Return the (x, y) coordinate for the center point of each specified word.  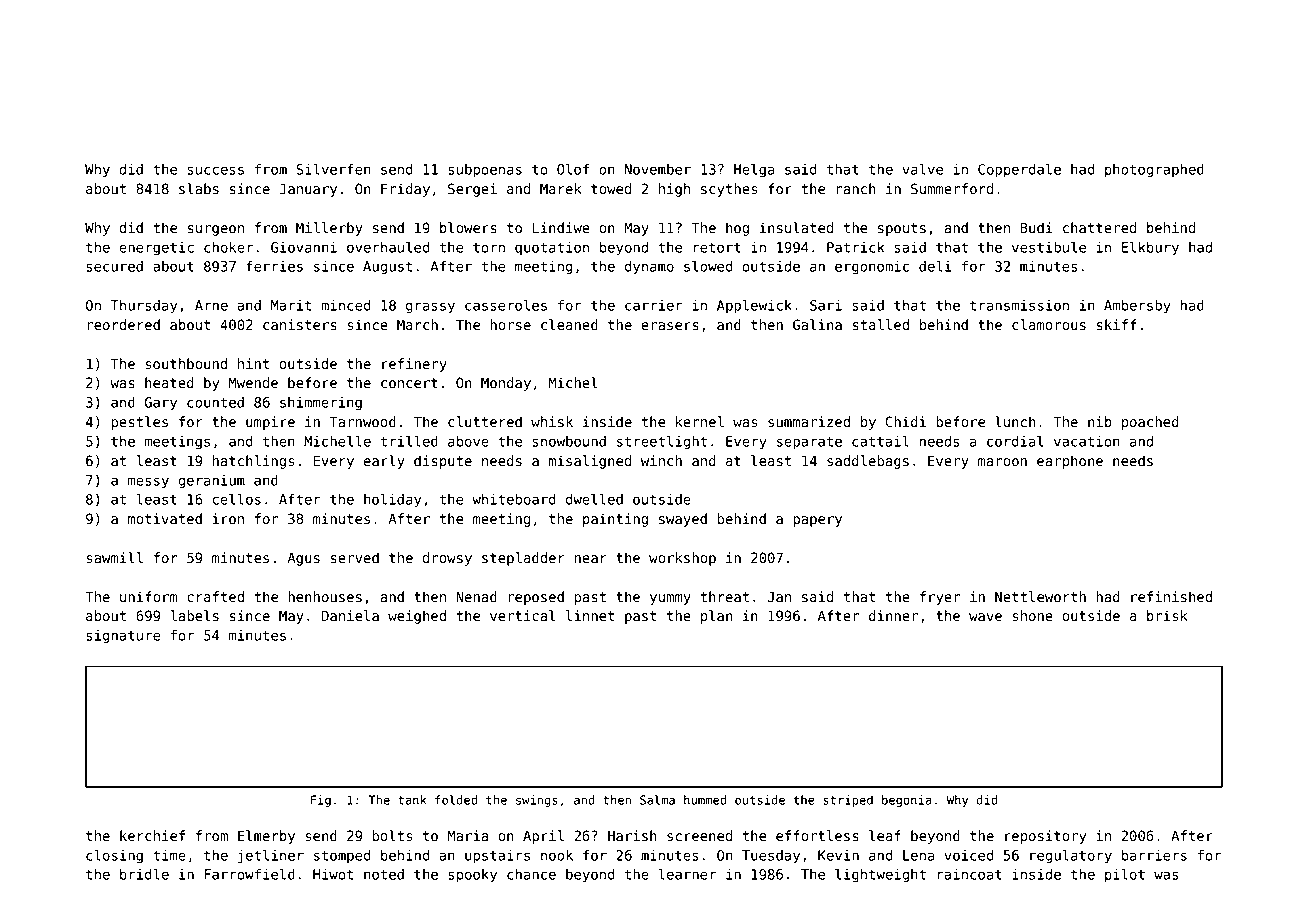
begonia (906, 801)
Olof (573, 169)
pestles (139, 423)
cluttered (485, 422)
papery (817, 521)
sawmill (114, 558)
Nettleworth (1040, 597)
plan (716, 617)
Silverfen (333, 169)
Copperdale (1019, 170)
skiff (1116, 325)
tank (412, 800)
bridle (144, 874)
